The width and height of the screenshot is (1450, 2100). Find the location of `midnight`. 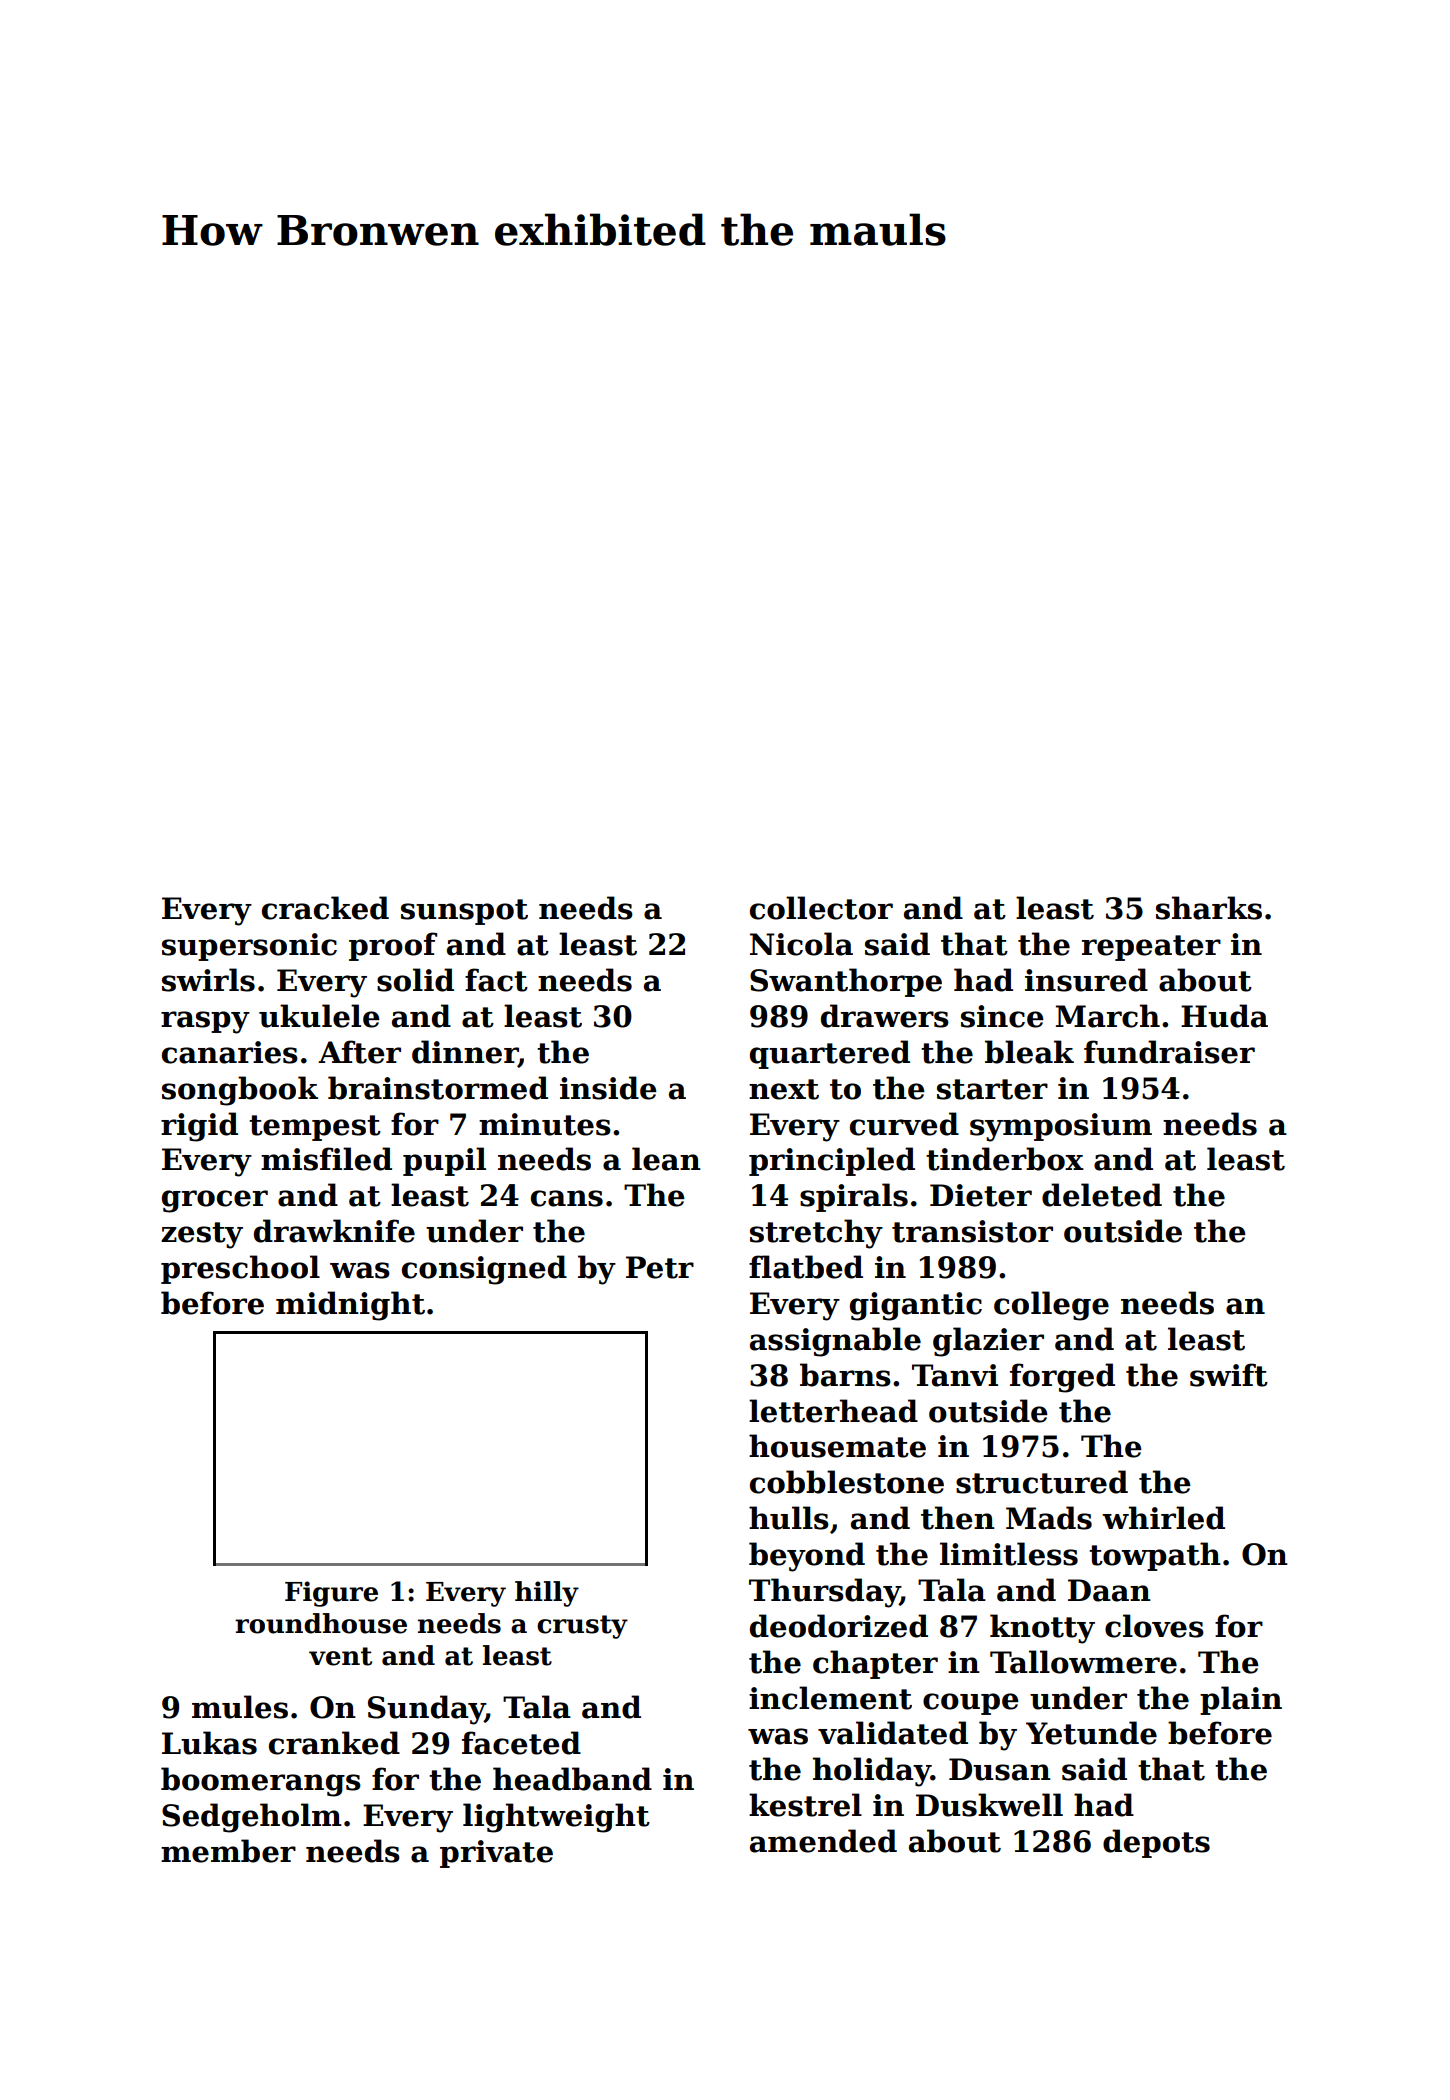

midnight is located at coordinates (350, 1306).
